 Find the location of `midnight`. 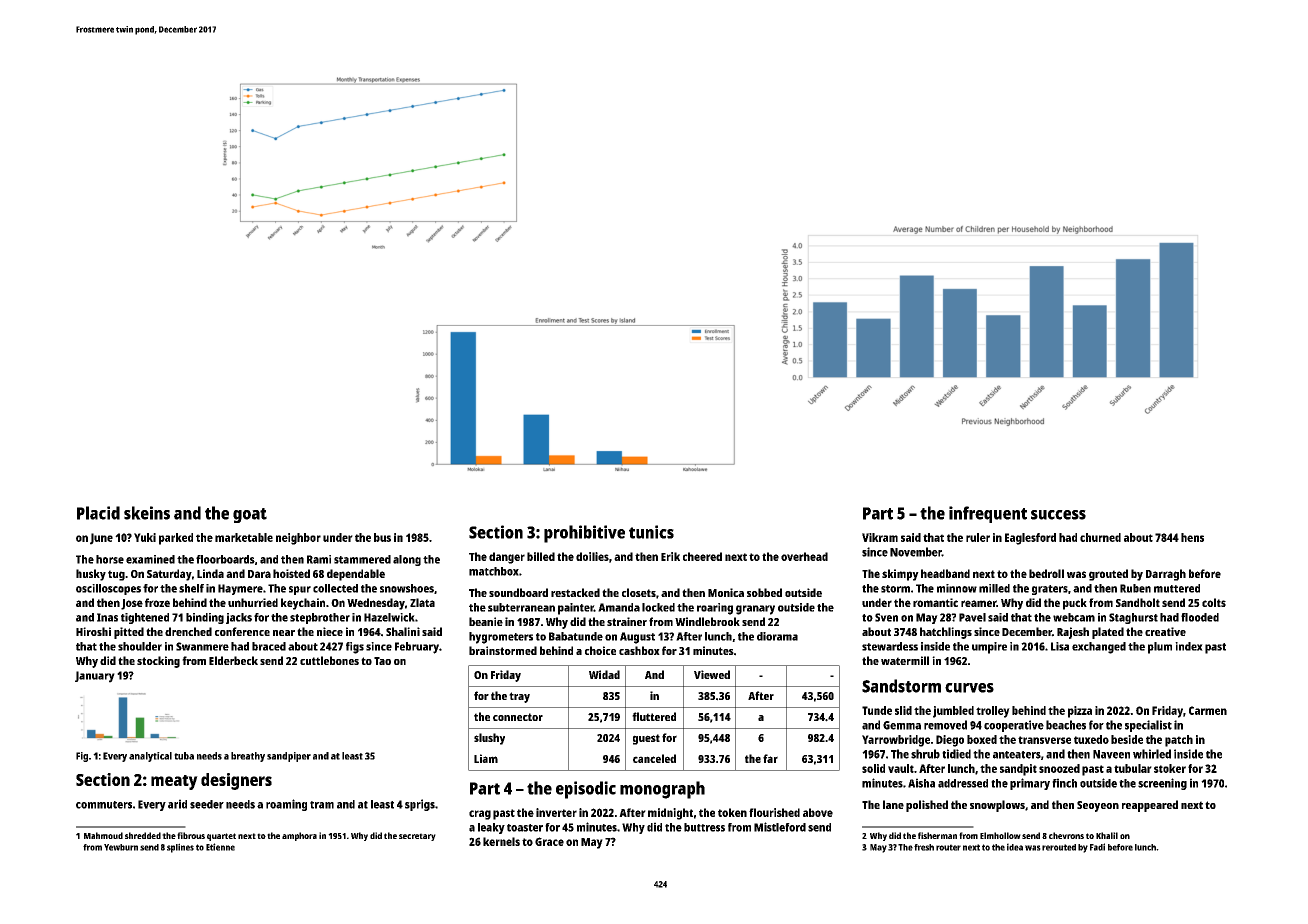

midnight is located at coordinates (670, 814).
